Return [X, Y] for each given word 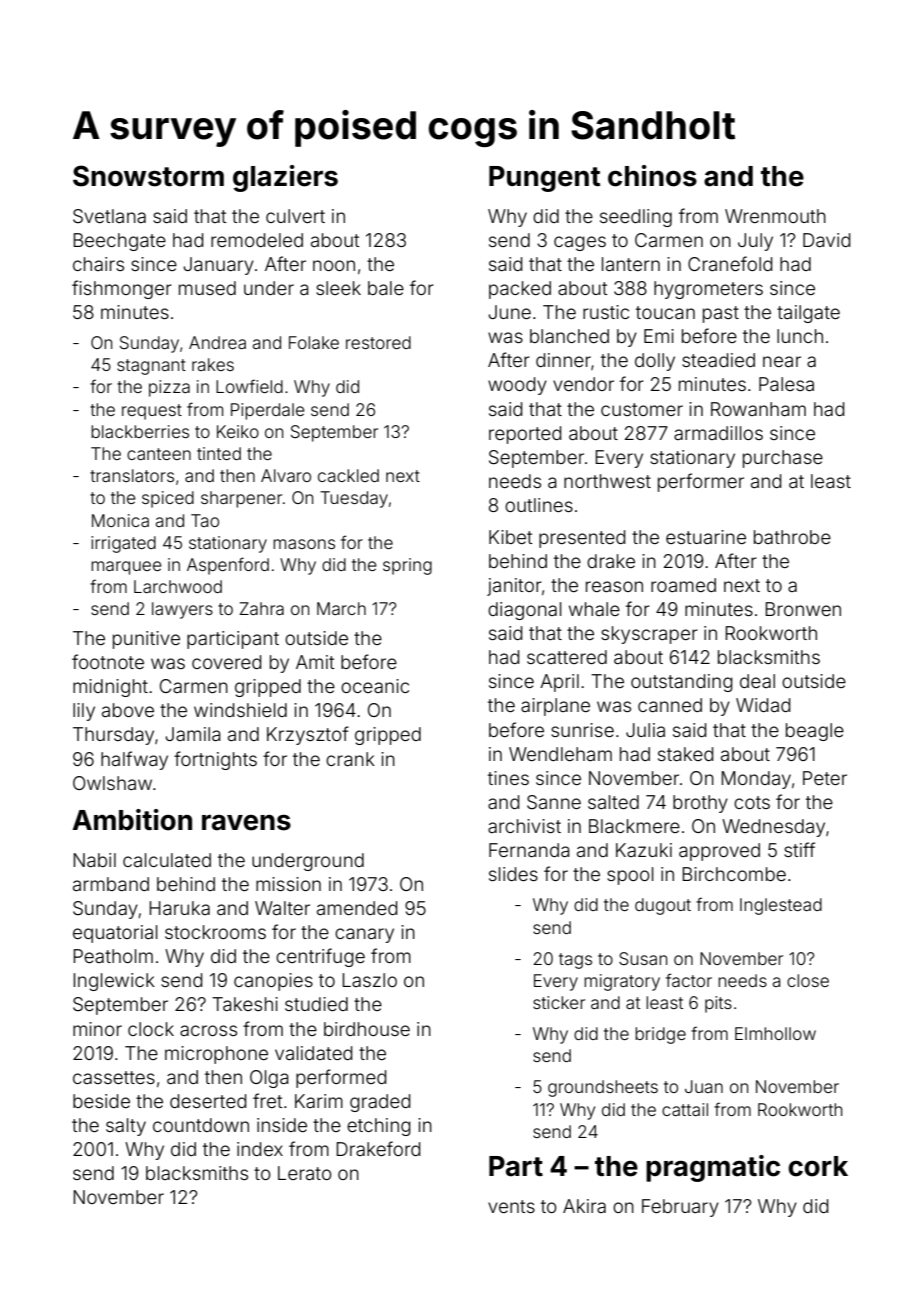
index [260, 1149]
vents [511, 1206]
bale [386, 288]
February [680, 1208]
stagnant [151, 367]
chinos [652, 176]
